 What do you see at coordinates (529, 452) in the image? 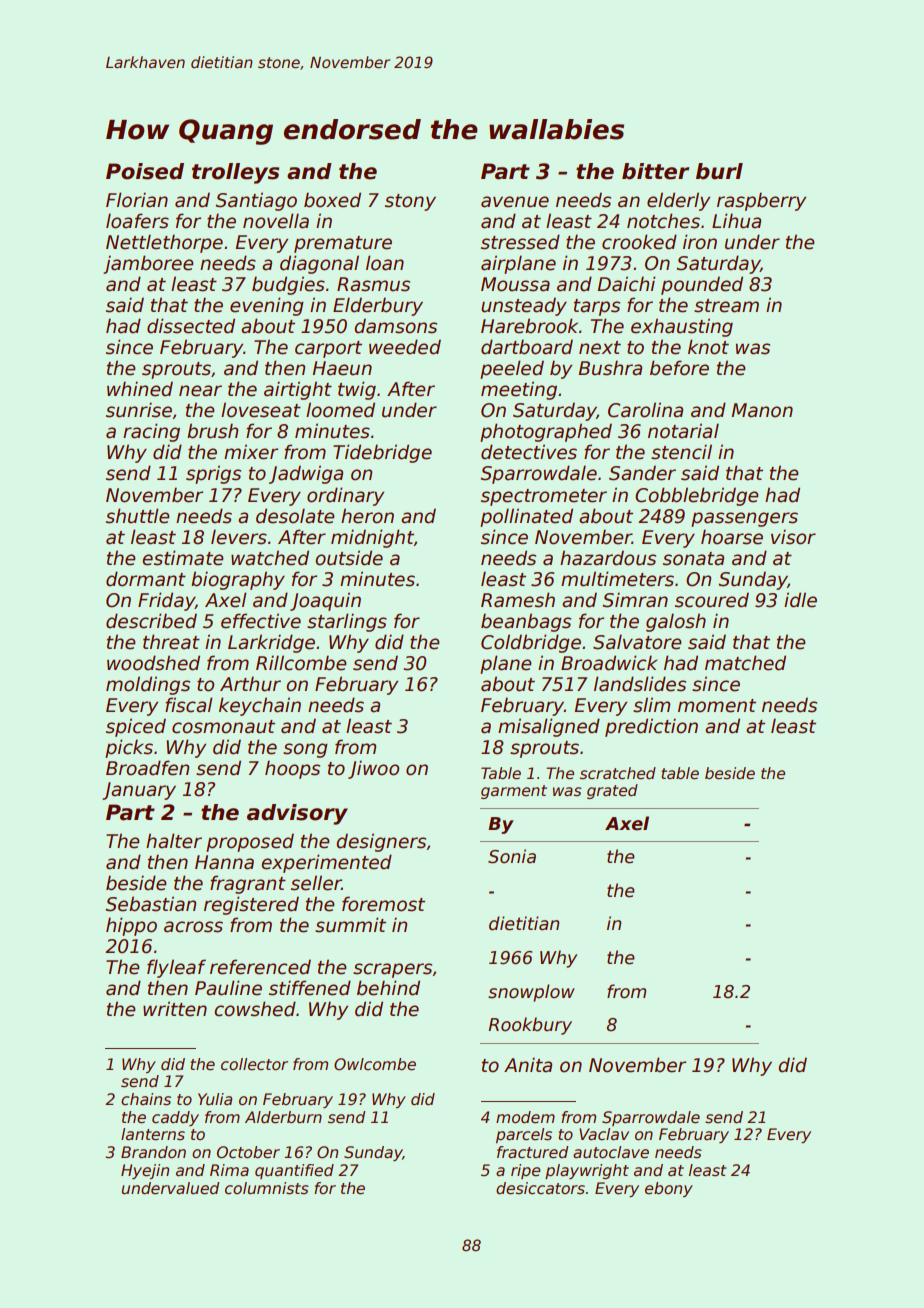
I see `detectives` at bounding box center [529, 452].
